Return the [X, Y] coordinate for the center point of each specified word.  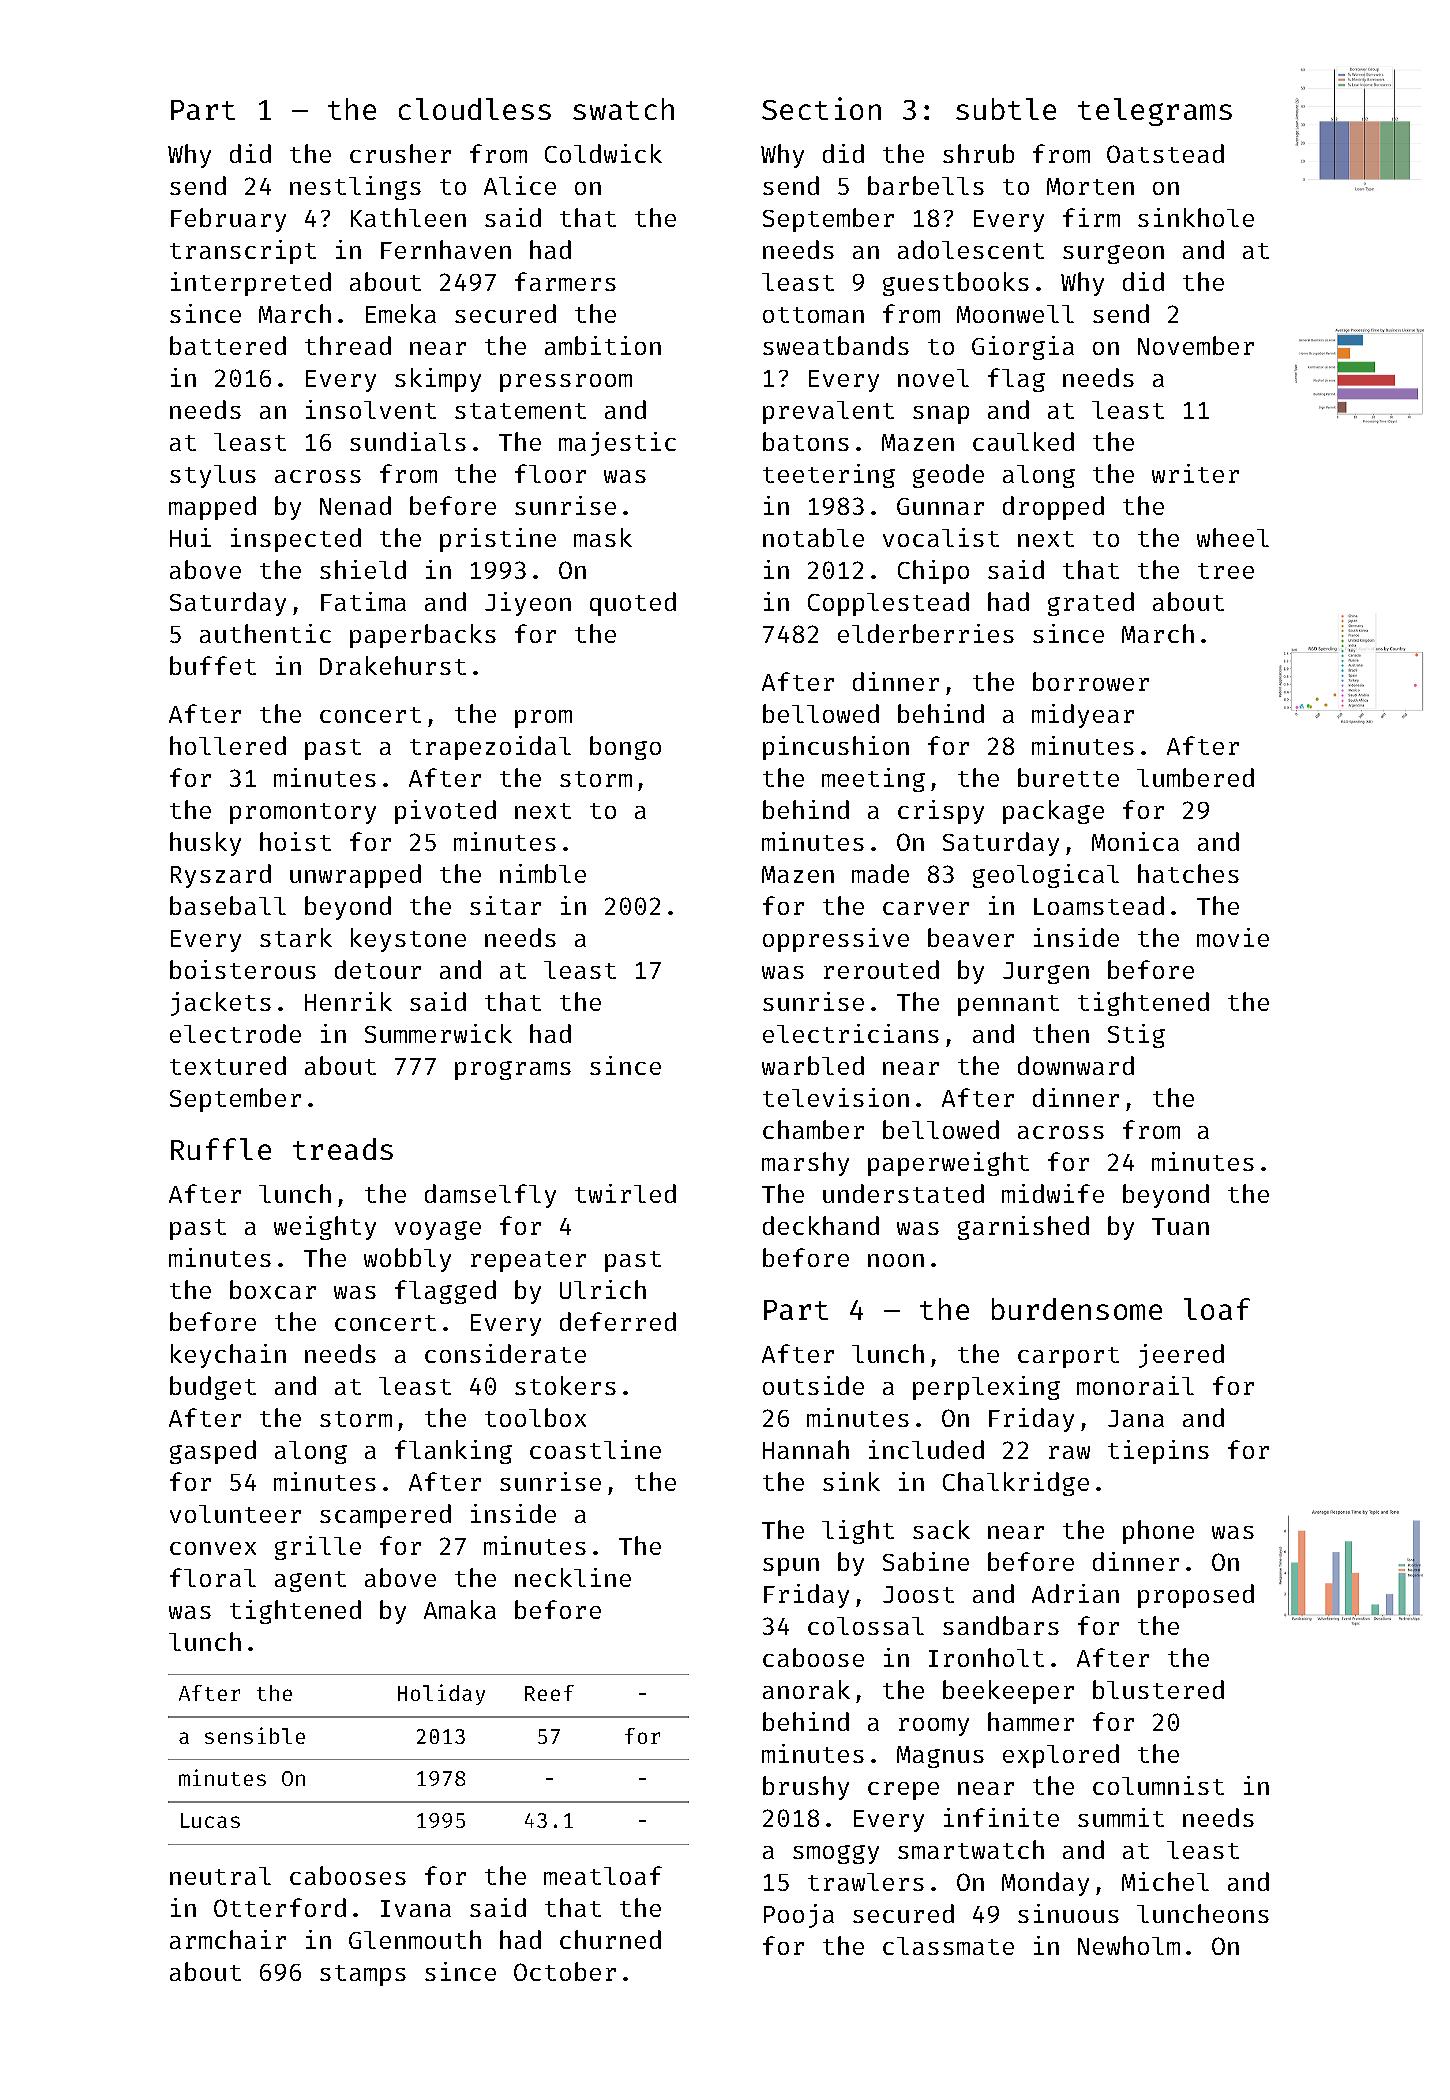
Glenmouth [415, 1939]
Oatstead [1165, 153]
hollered [228, 745]
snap [941, 415]
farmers [565, 281]
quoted [633, 604]
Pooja [799, 1916]
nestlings [355, 188]
